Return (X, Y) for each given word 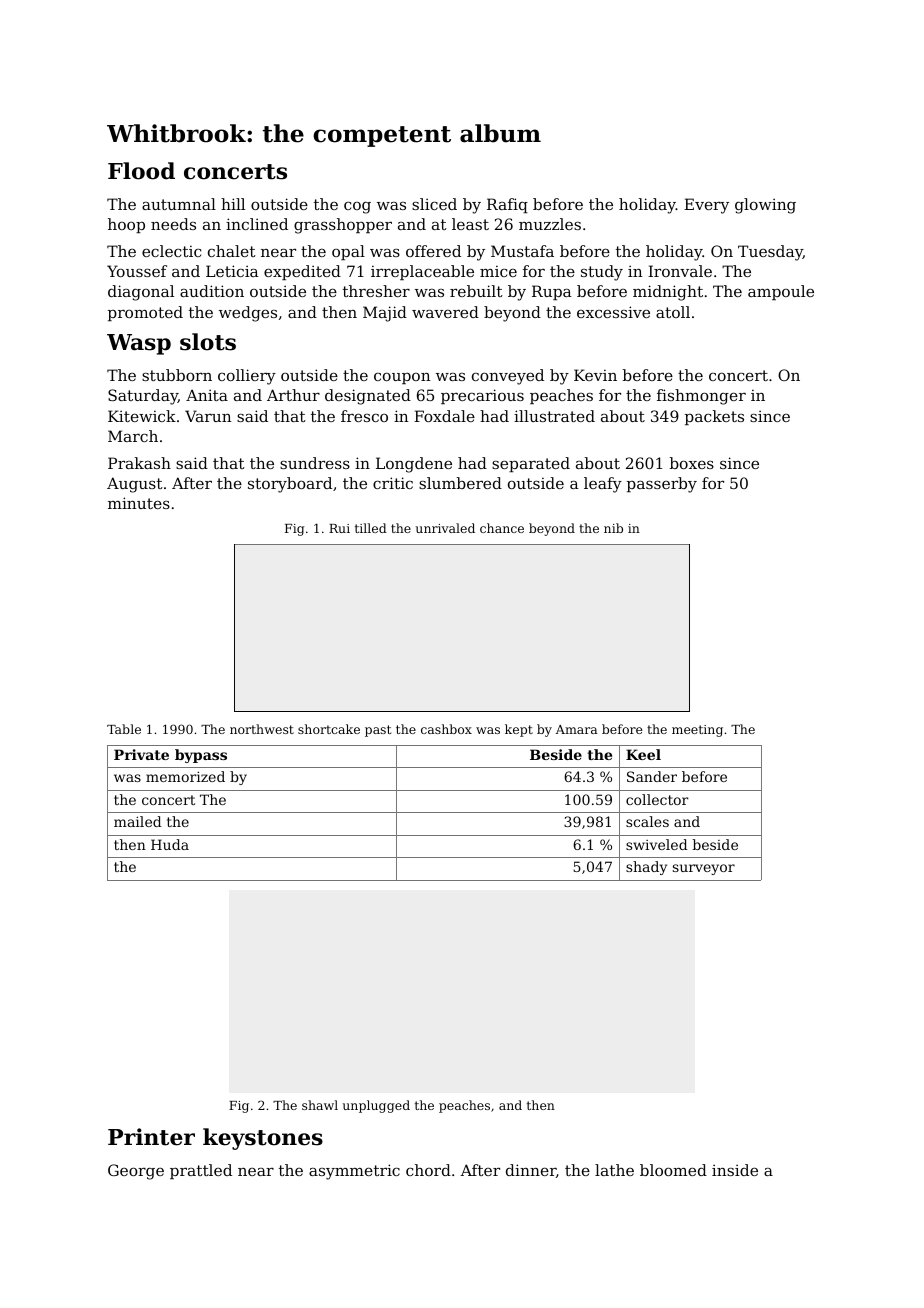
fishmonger (701, 397)
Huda (170, 844)
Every (706, 206)
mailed (138, 821)
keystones (263, 1139)
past (378, 731)
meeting (697, 731)
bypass (201, 756)
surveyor (704, 869)
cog (357, 207)
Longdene (414, 465)
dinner (531, 1170)
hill (233, 204)
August (135, 485)
